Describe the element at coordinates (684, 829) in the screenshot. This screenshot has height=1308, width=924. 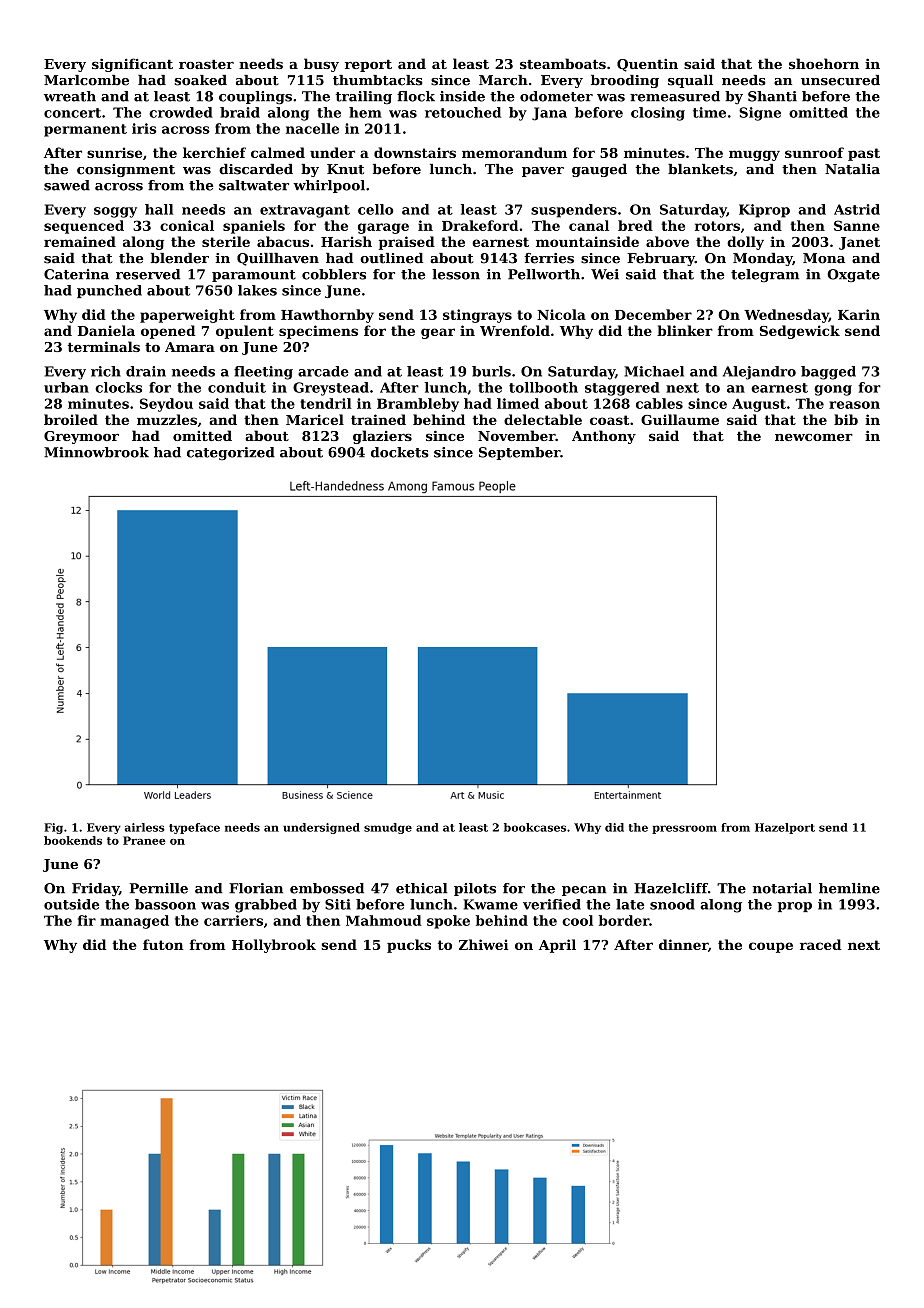
I see `pressroom` at that location.
